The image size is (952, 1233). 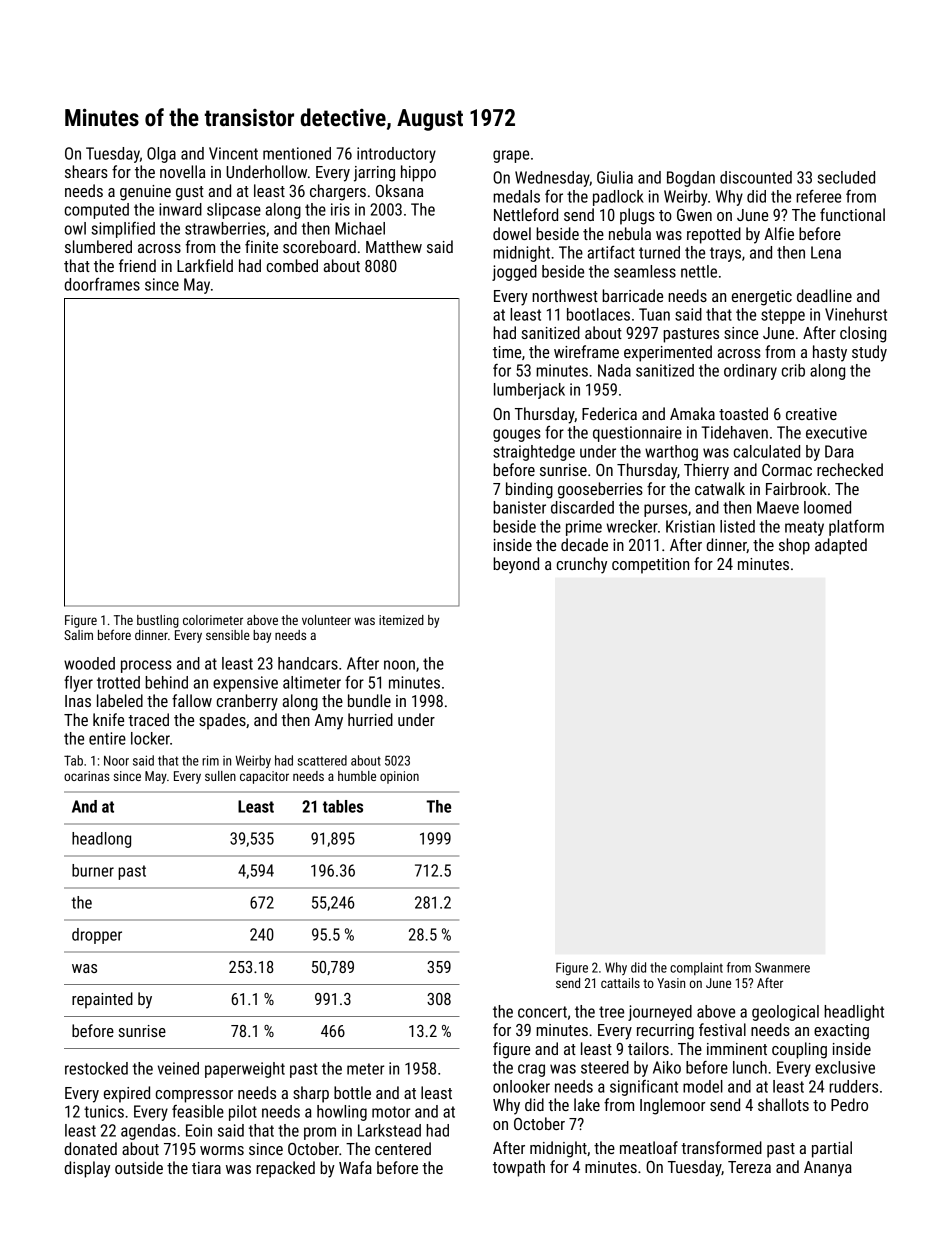 What do you see at coordinates (650, 566) in the page?
I see `competition` at bounding box center [650, 566].
